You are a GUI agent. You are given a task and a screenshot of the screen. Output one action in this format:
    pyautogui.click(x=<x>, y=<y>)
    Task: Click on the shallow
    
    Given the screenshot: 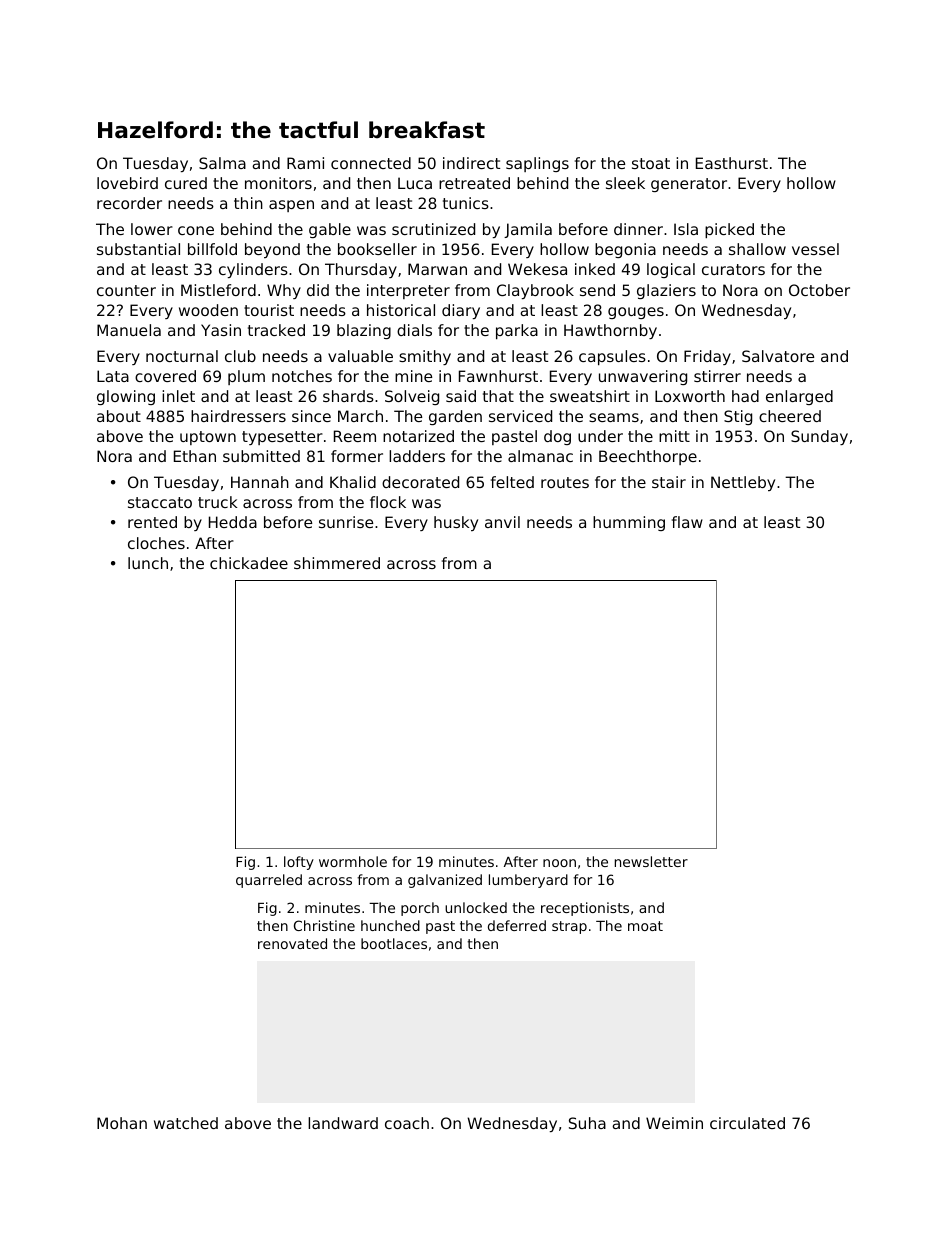 What is the action you would take?
    pyautogui.click(x=757, y=249)
